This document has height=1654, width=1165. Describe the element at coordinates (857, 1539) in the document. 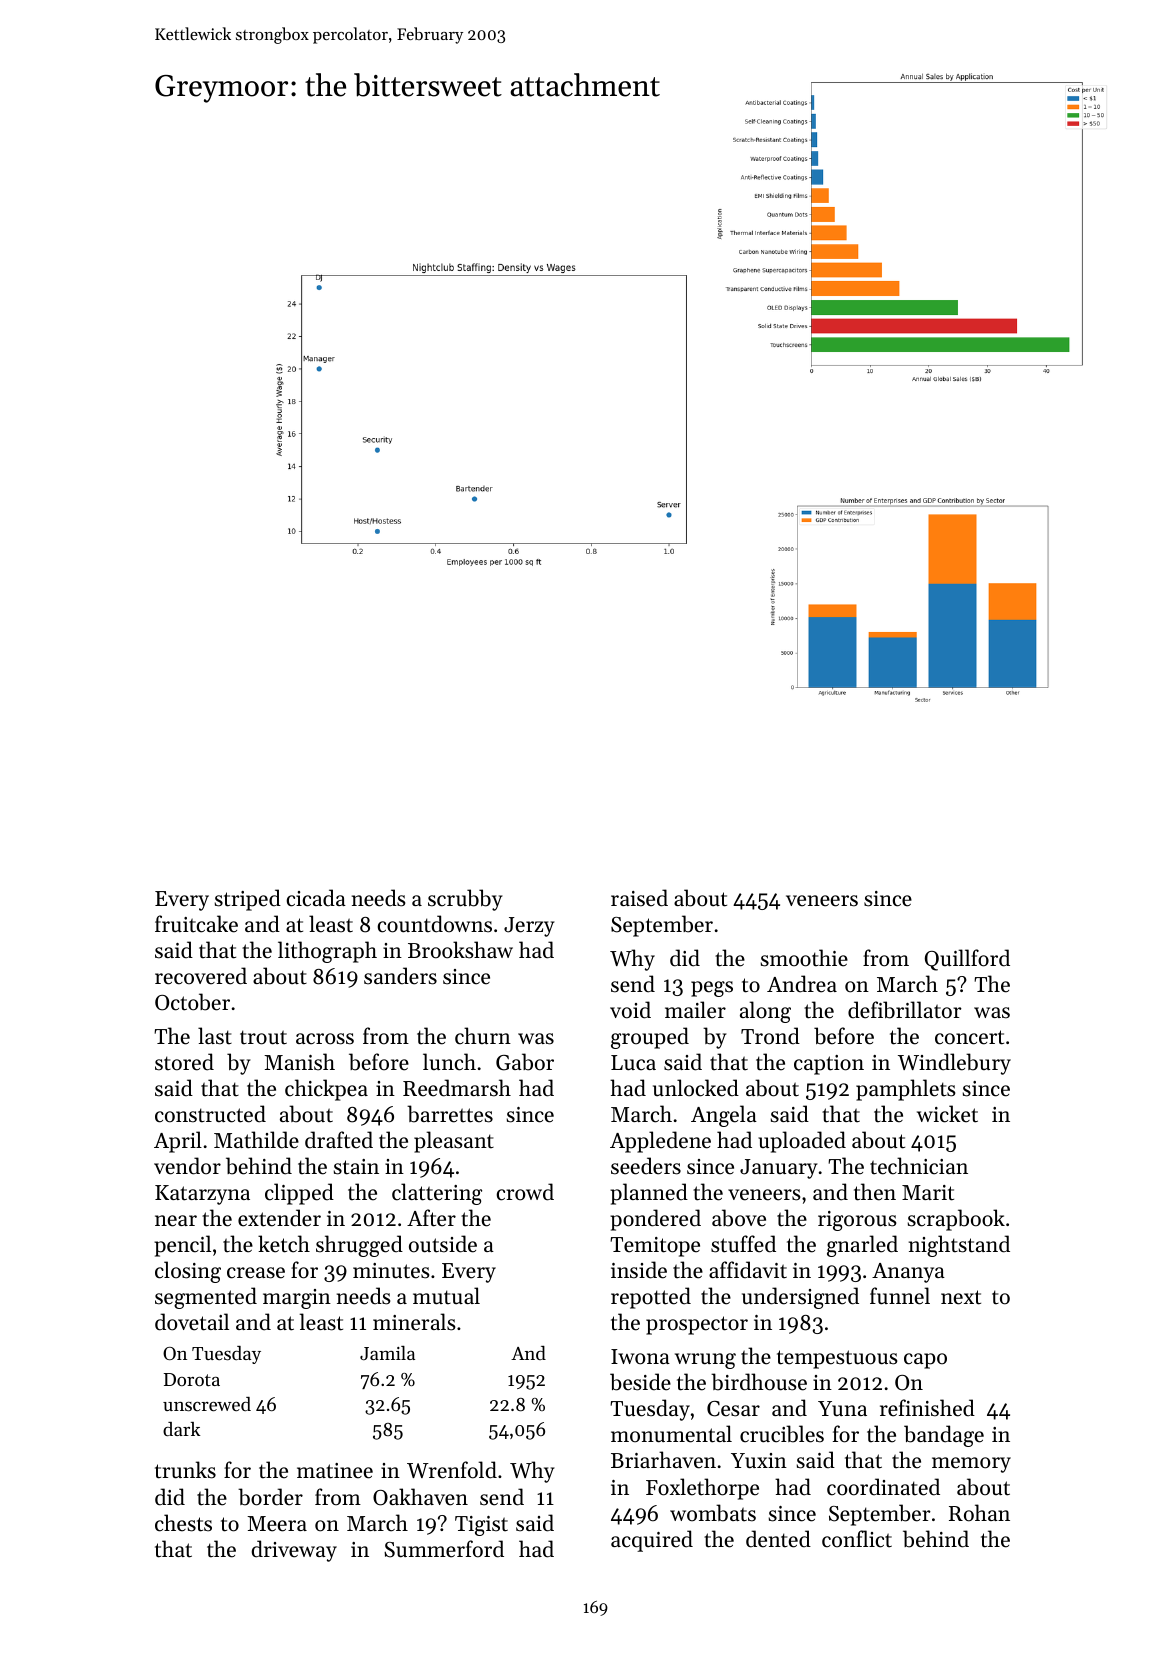

I see `conflict` at that location.
